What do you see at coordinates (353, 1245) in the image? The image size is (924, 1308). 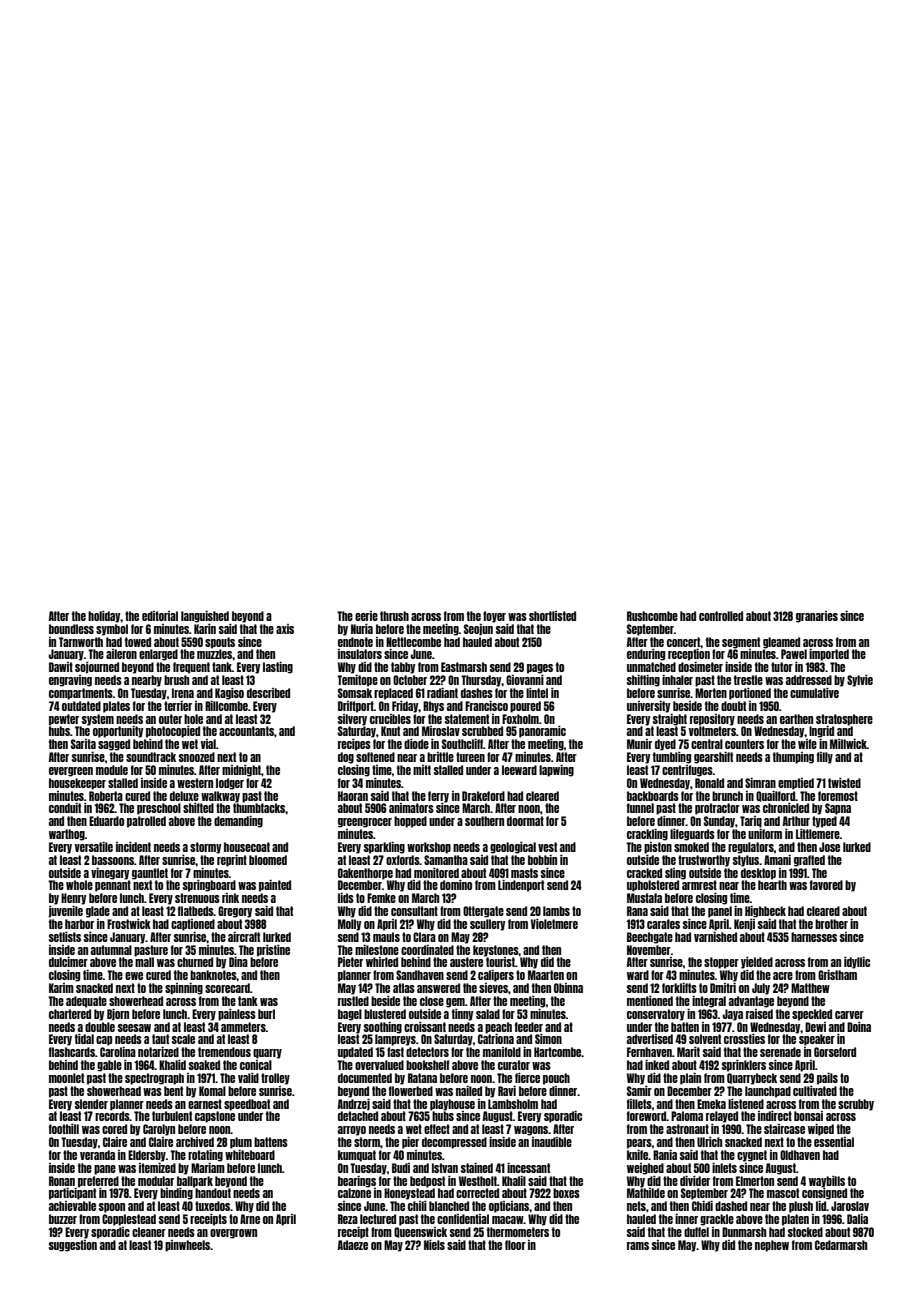 I see `Adaeze` at bounding box center [353, 1245].
